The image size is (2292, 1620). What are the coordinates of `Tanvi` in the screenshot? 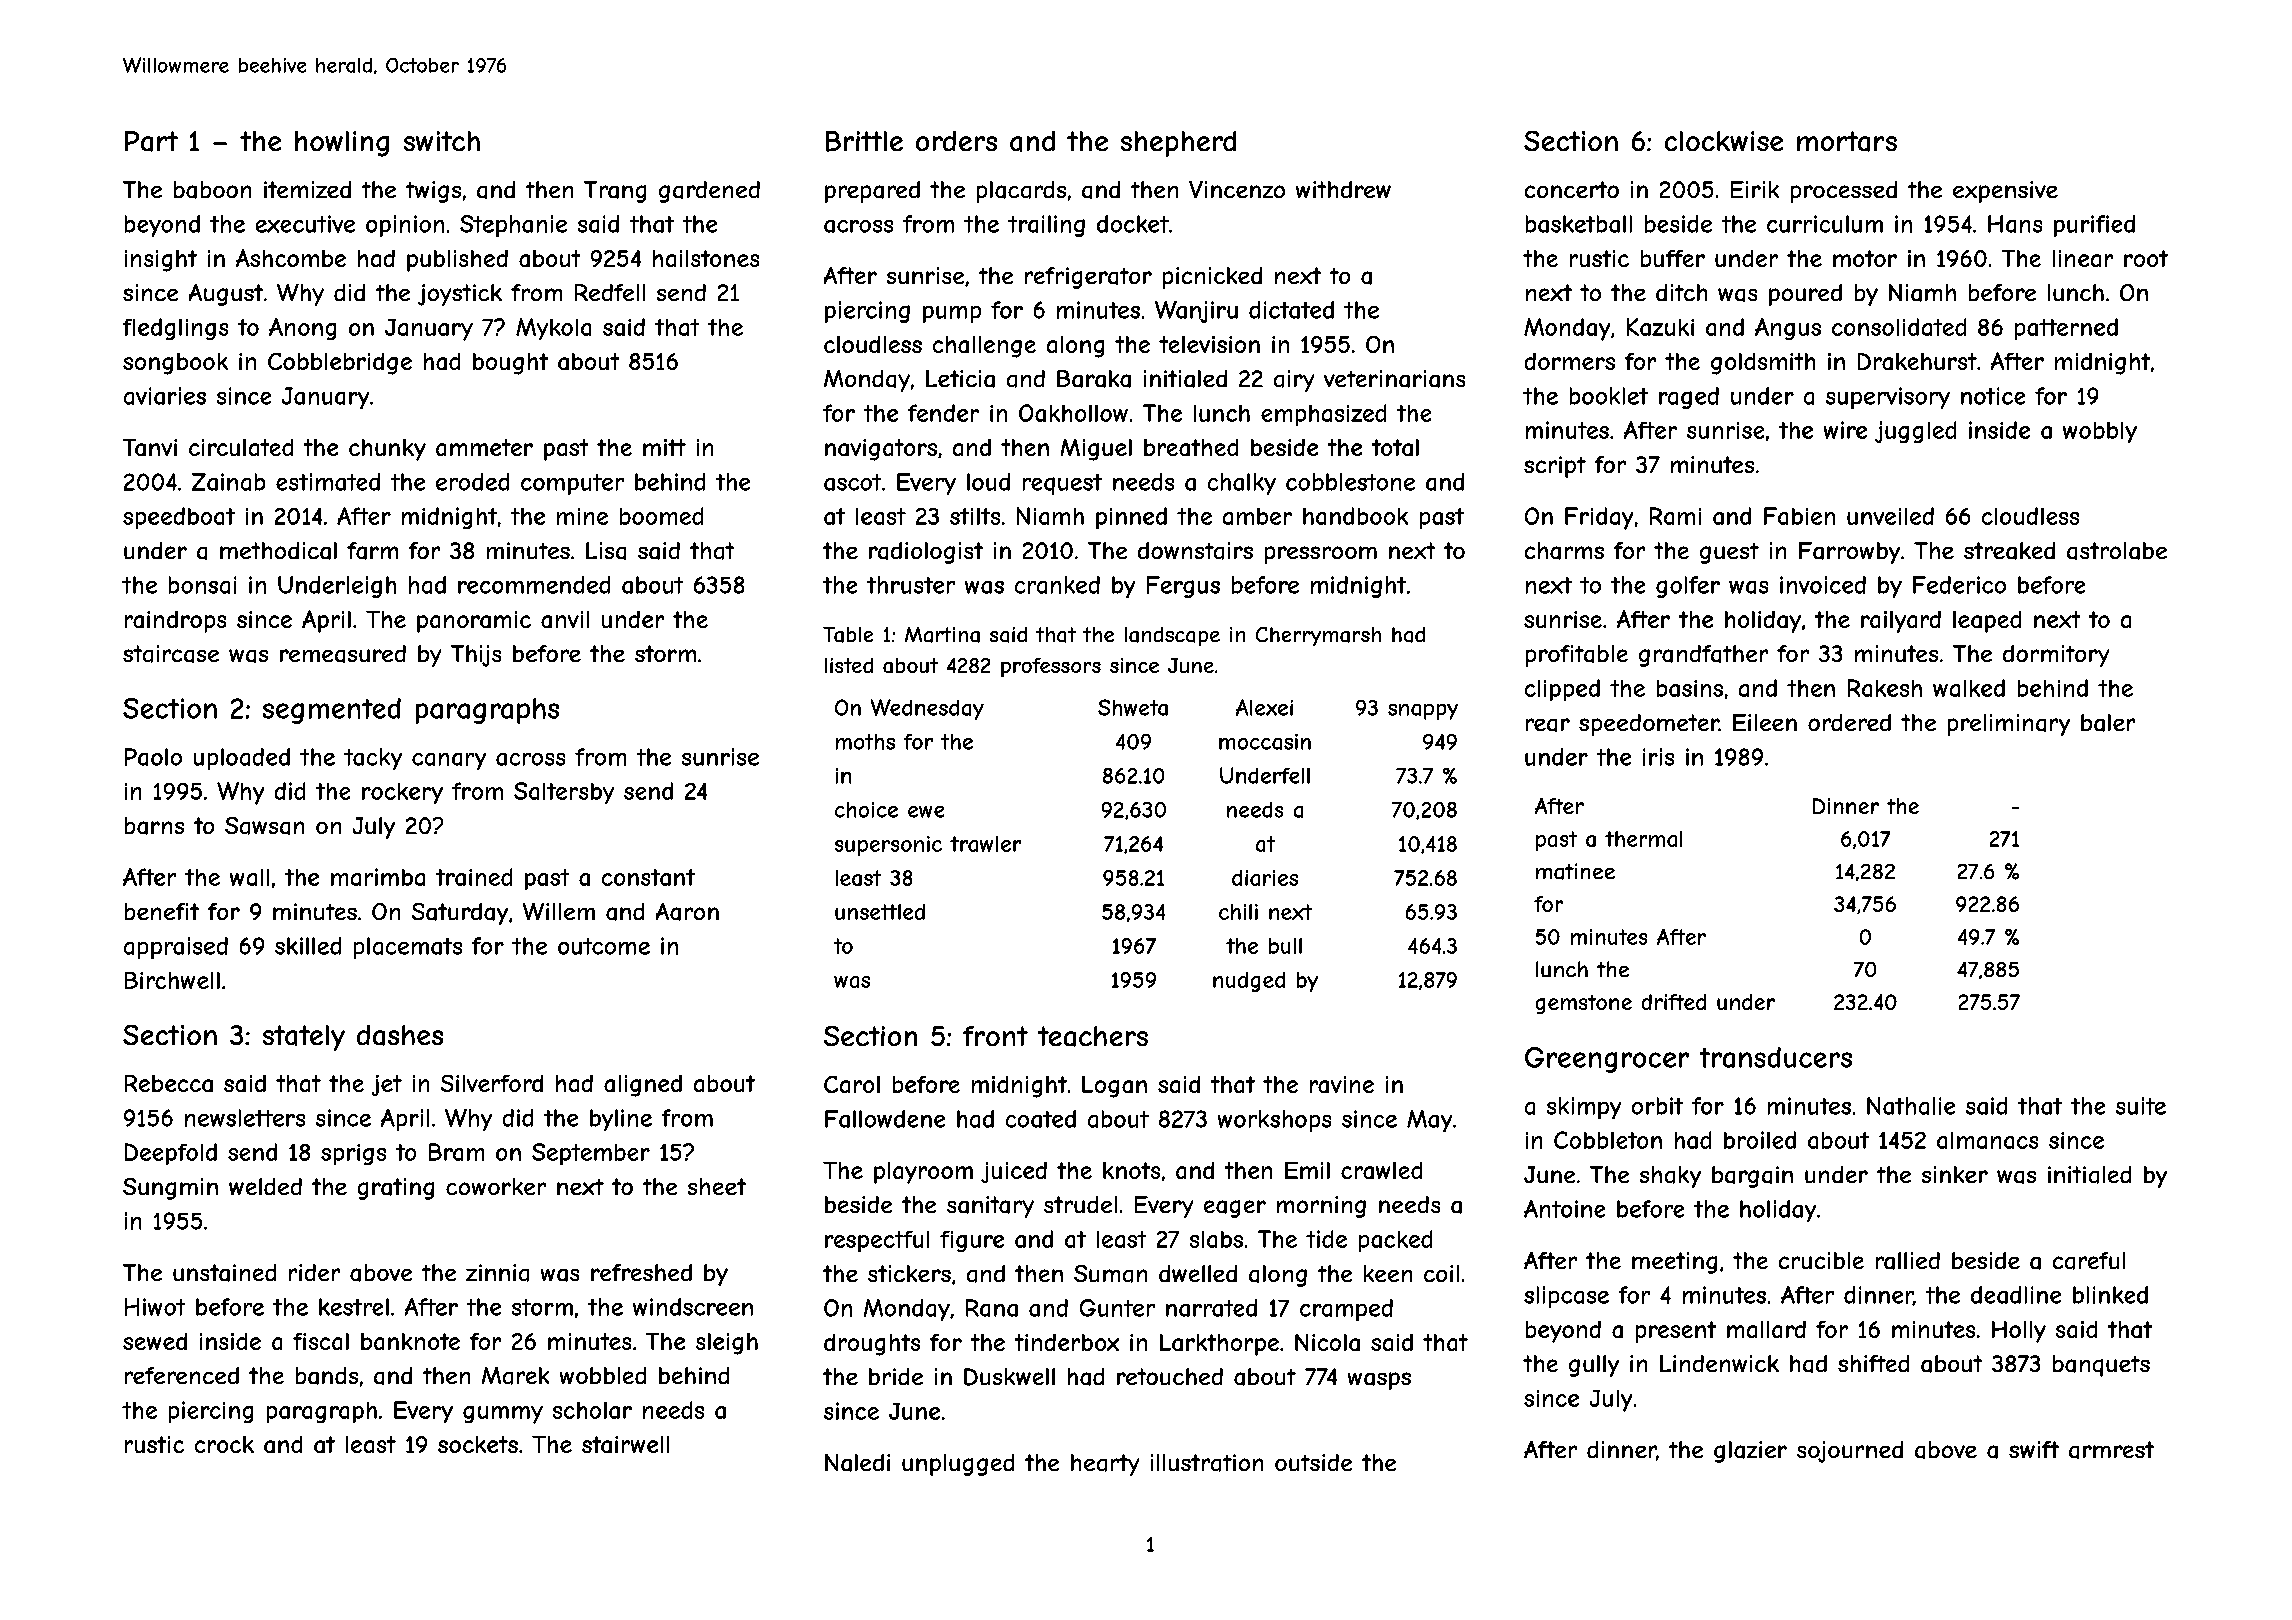 It's located at (150, 447).
